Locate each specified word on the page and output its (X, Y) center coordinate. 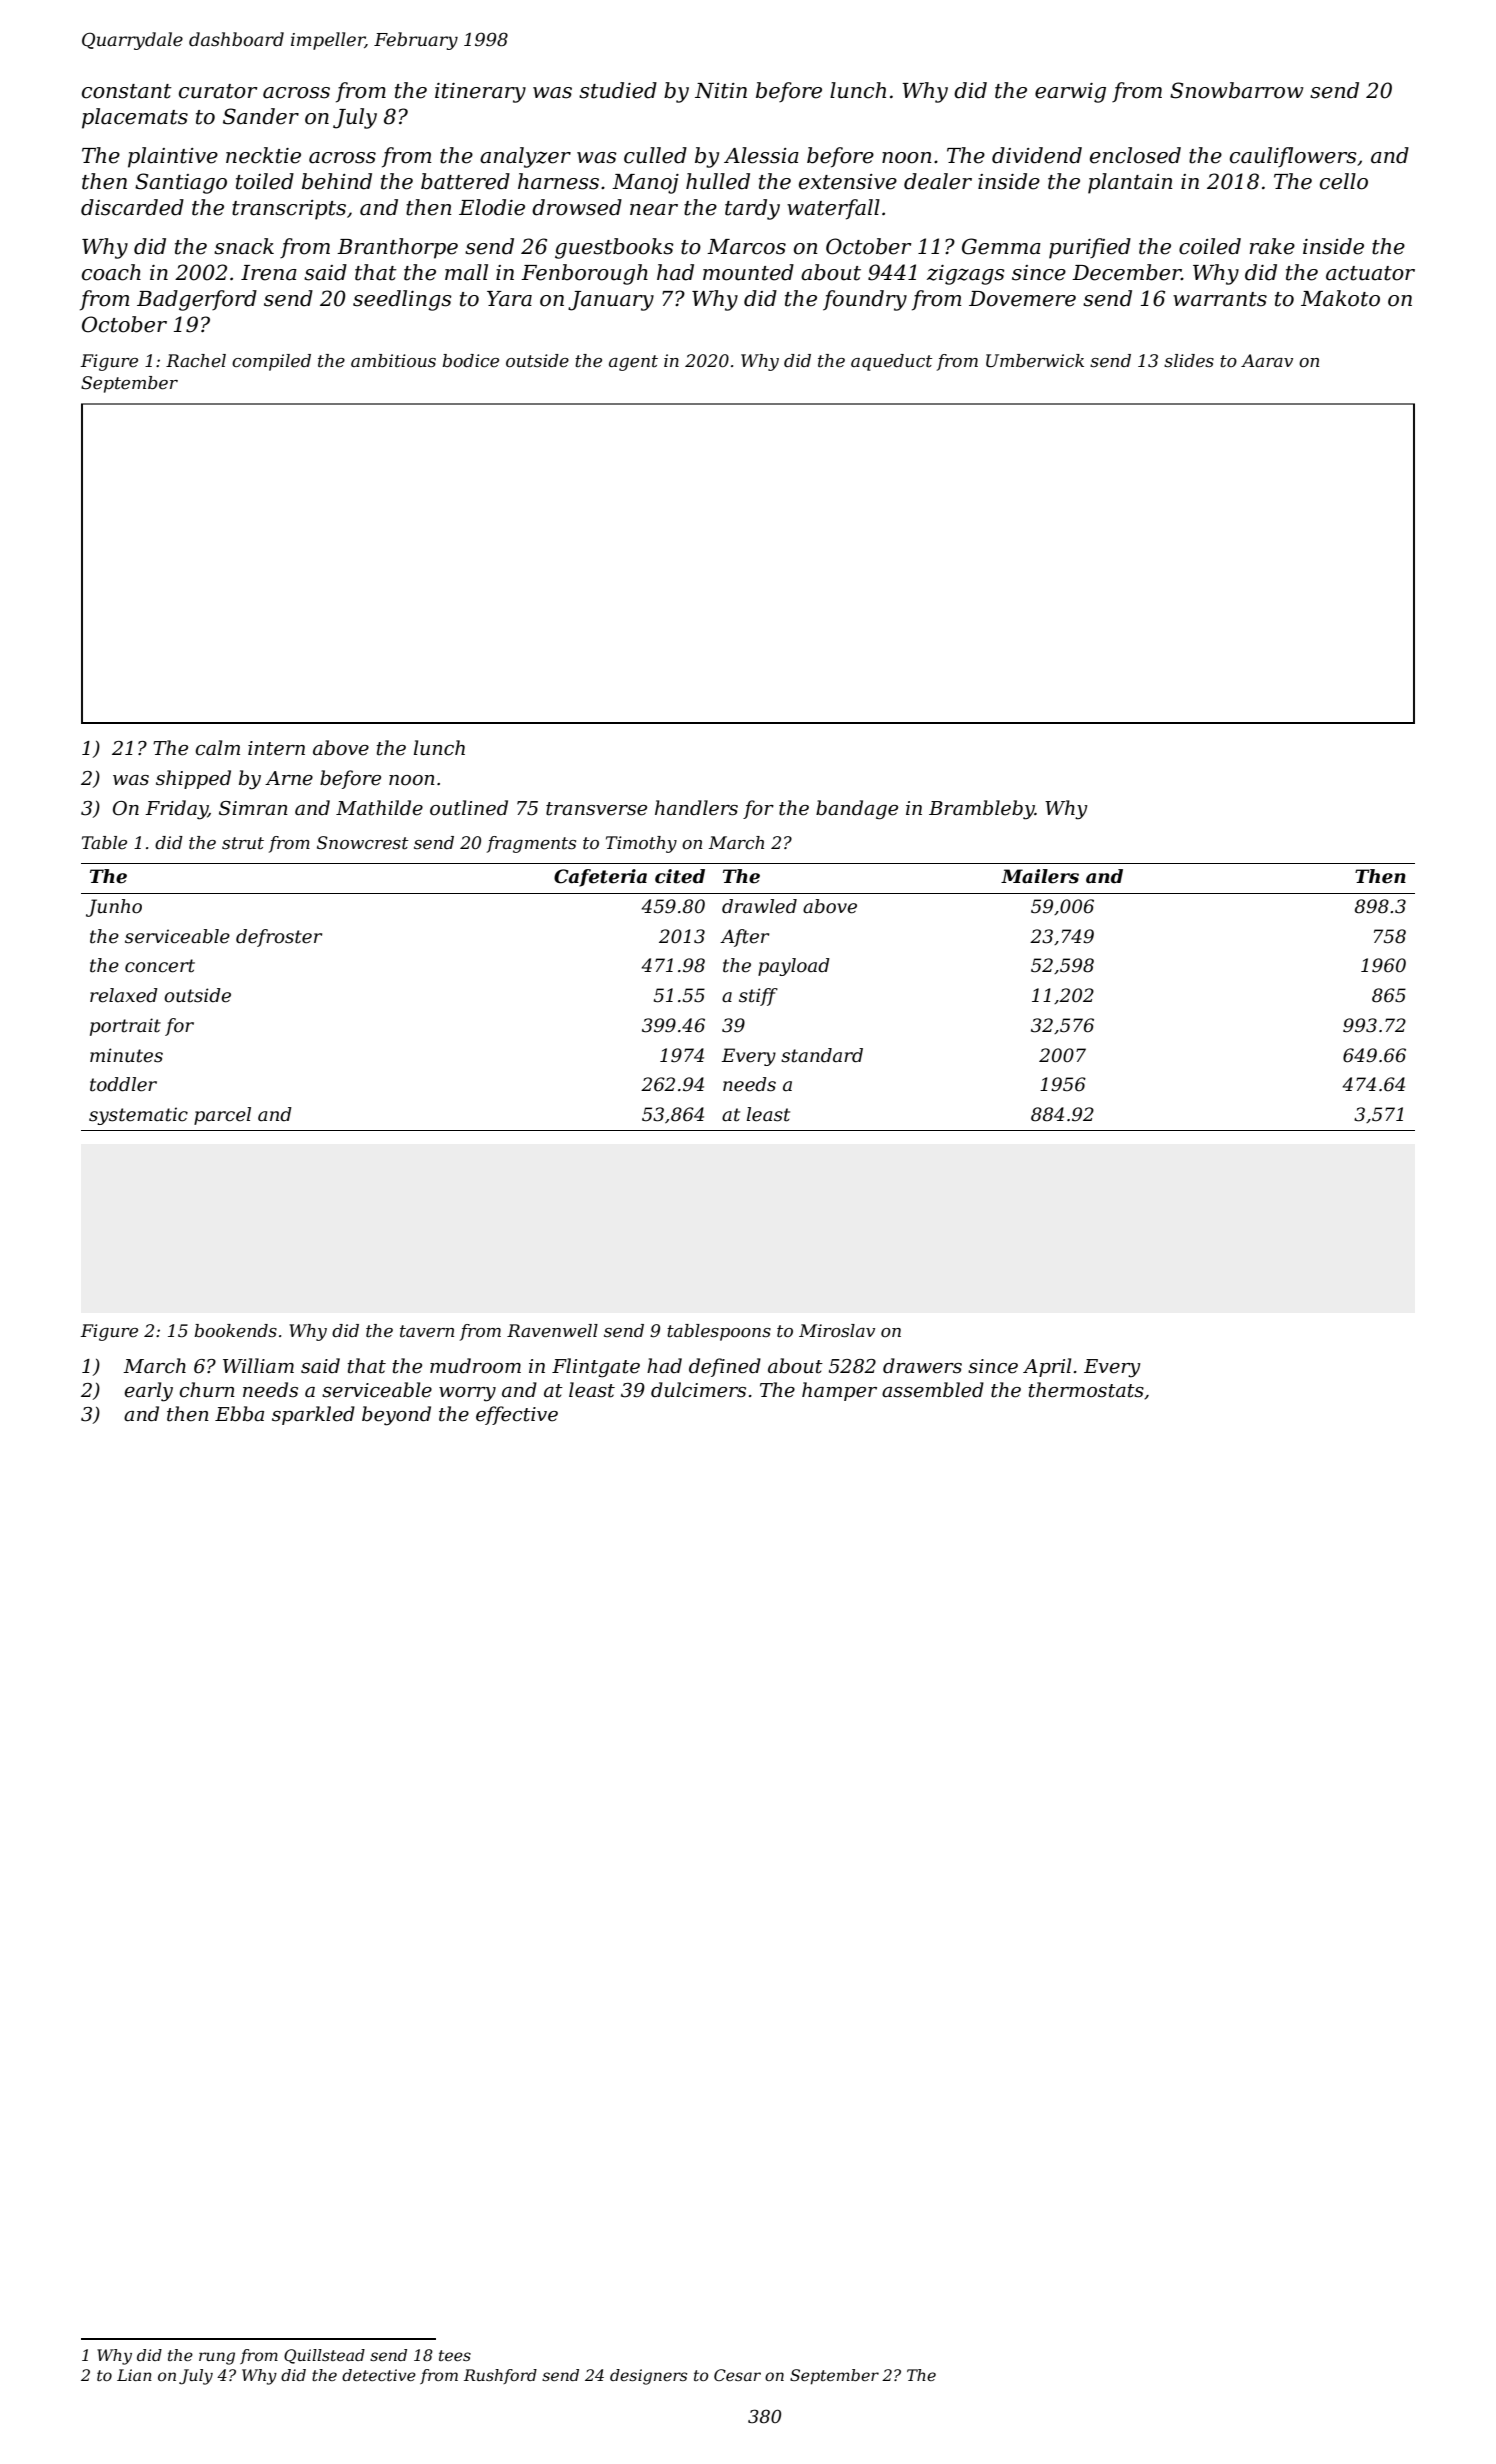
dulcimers (698, 1390)
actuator (1370, 273)
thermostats (1086, 1390)
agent (633, 363)
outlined (469, 808)
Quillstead (324, 2356)
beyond (396, 1416)
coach (111, 272)
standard (822, 1055)
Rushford (500, 2376)
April (1047, 1367)
